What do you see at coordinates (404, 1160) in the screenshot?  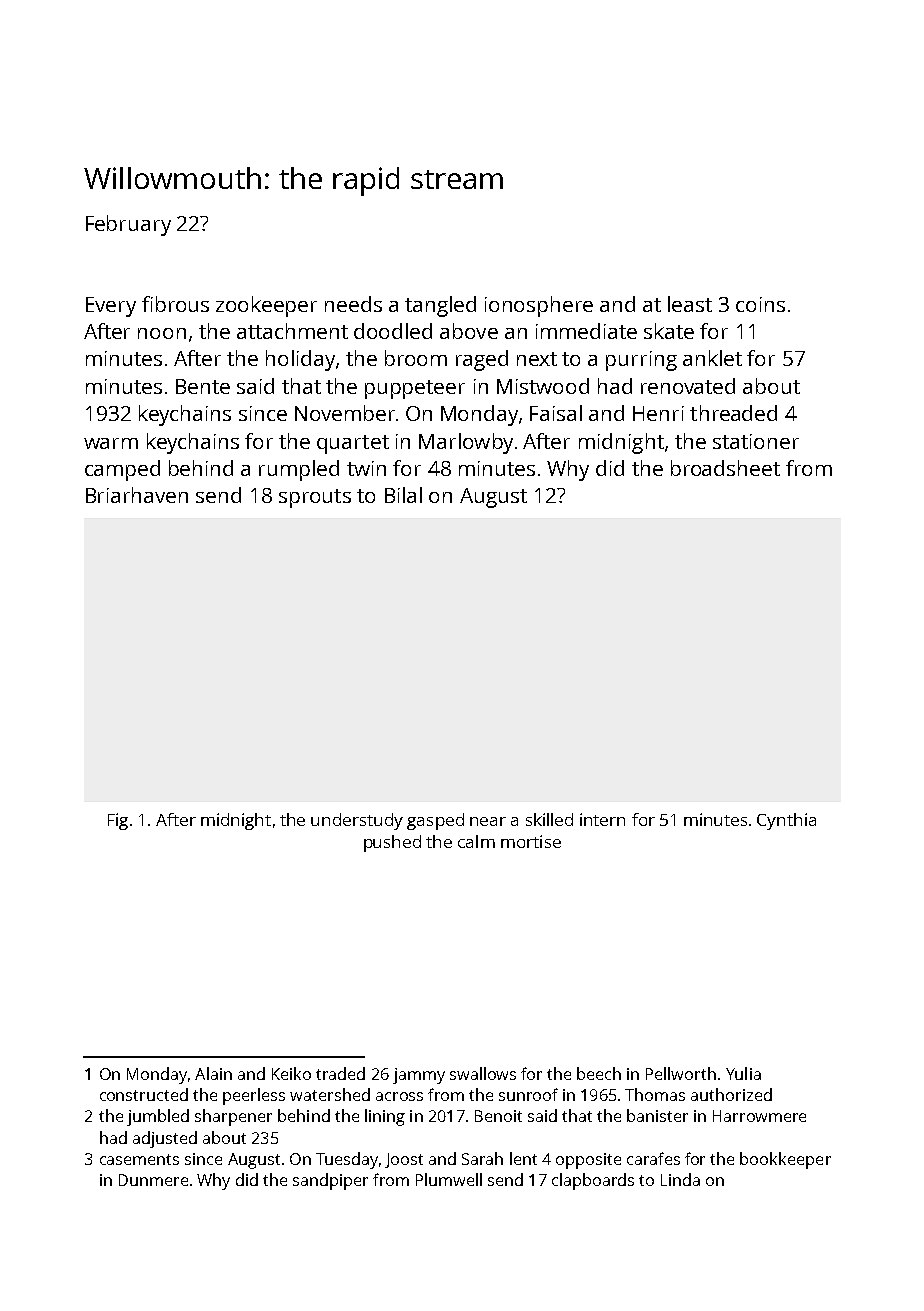 I see `Joost` at bounding box center [404, 1160].
